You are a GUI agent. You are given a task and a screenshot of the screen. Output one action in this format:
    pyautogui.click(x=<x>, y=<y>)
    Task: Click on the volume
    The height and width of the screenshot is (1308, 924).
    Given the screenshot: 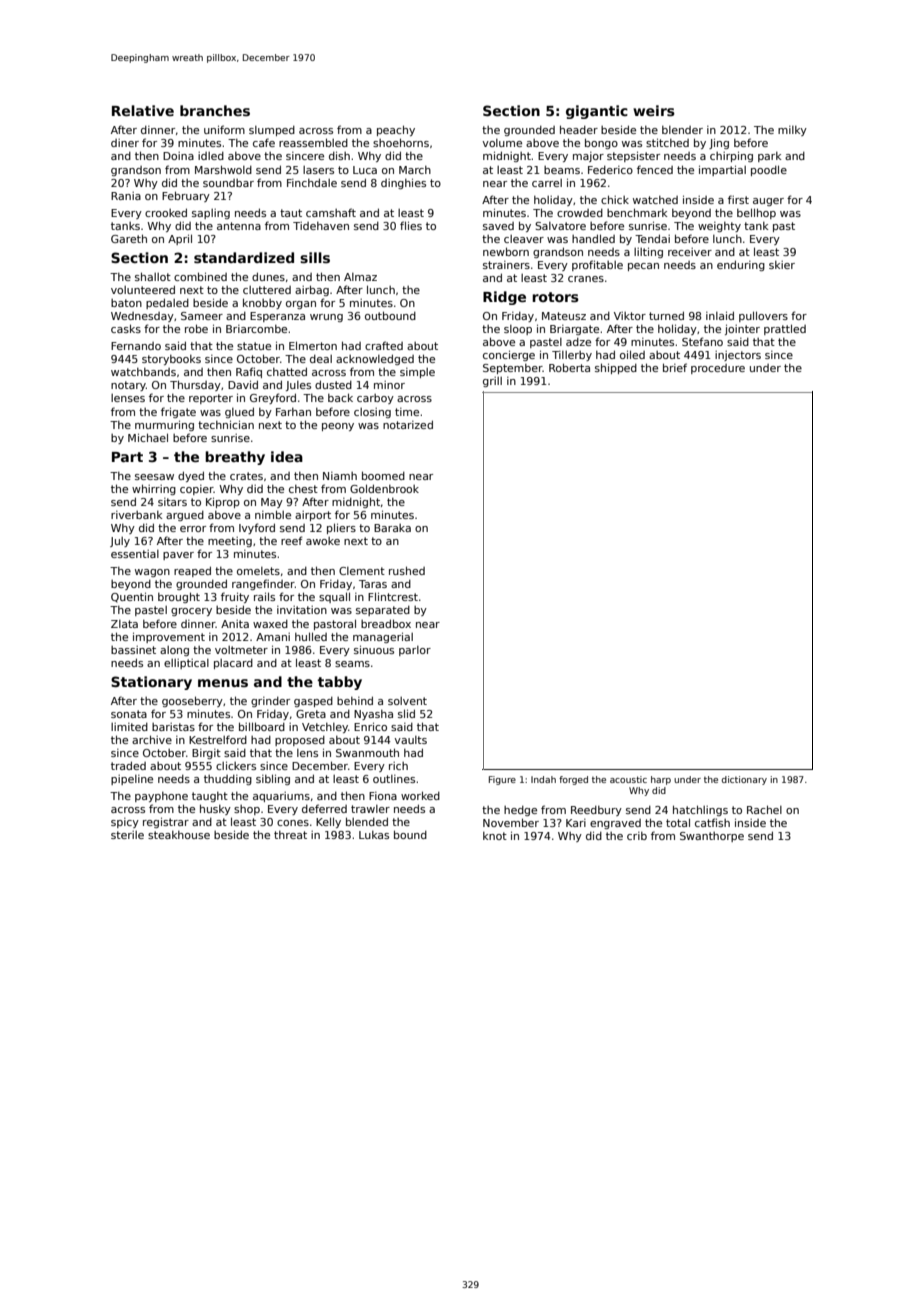 What is the action you would take?
    pyautogui.click(x=502, y=143)
